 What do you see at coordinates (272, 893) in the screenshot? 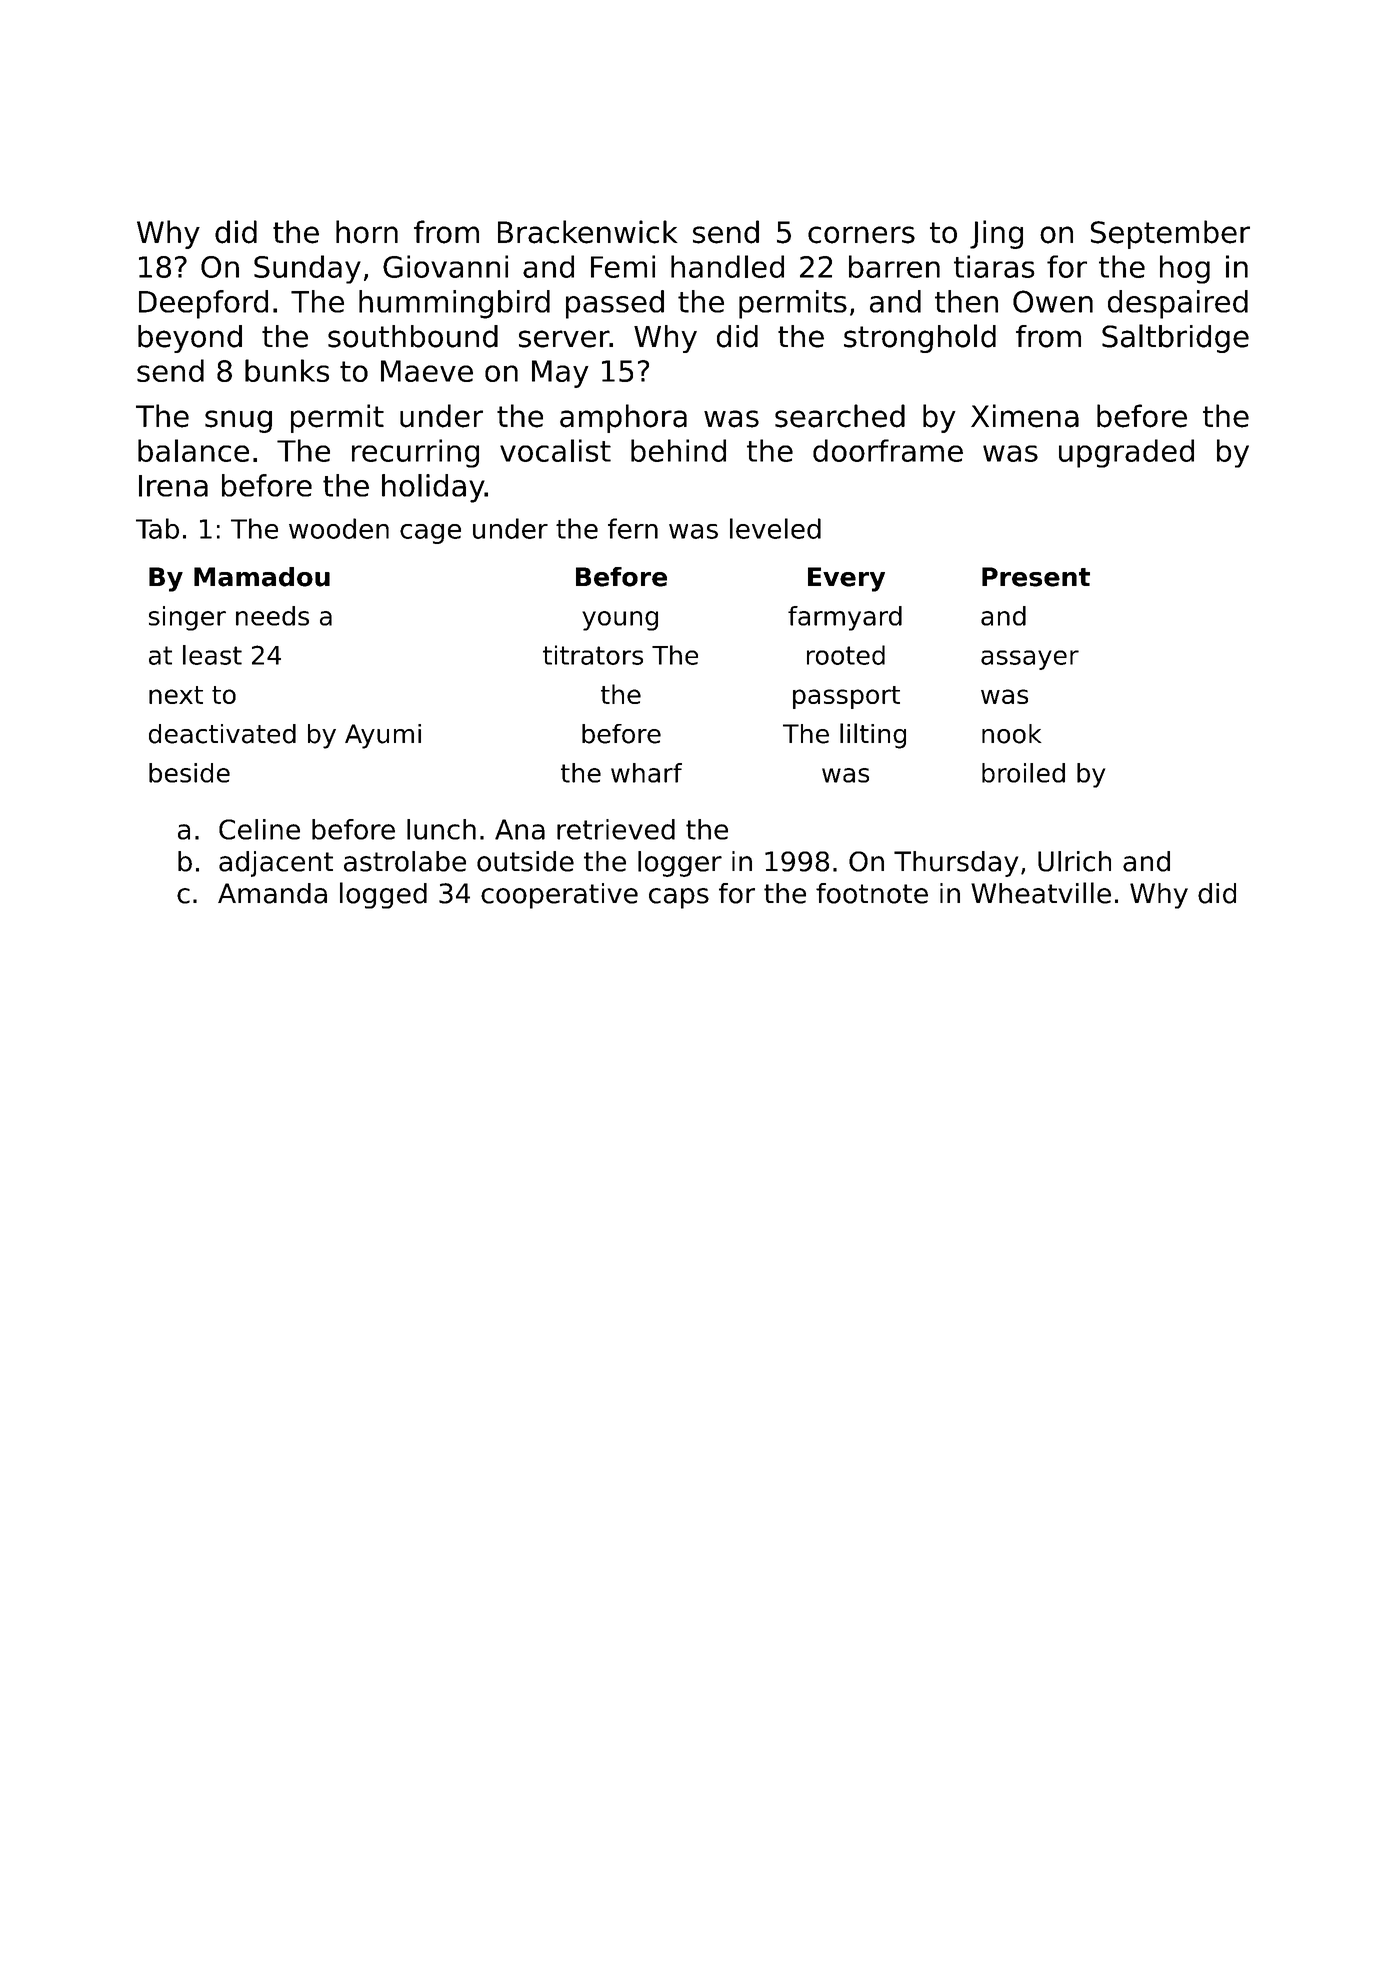
I see `Amanda` at bounding box center [272, 893].
